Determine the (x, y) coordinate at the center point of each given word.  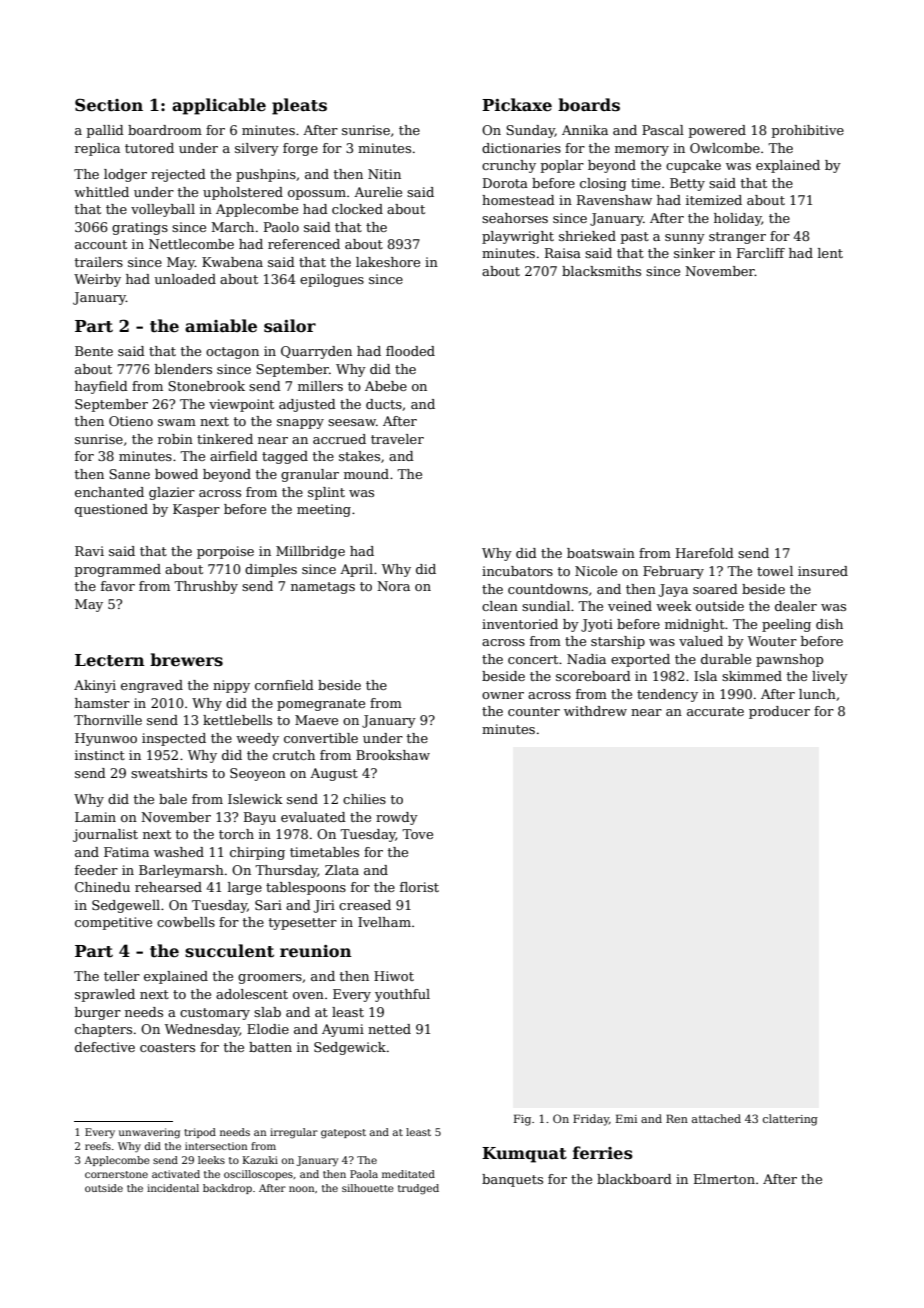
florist (419, 887)
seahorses (515, 218)
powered (717, 131)
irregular (294, 1133)
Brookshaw (393, 755)
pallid (105, 131)
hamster (102, 703)
